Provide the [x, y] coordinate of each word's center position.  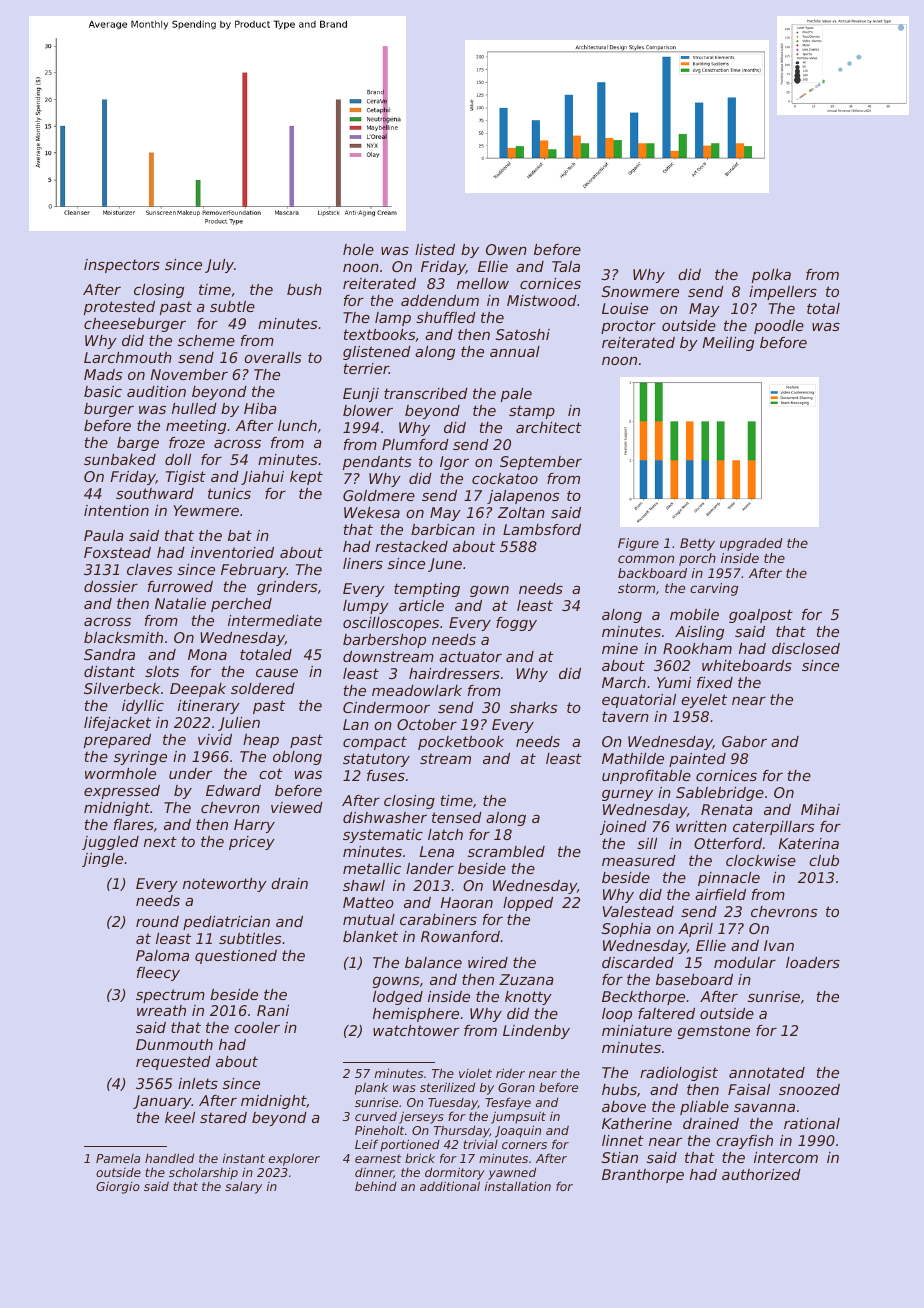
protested [119, 308]
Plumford [415, 444]
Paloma [162, 955]
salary [243, 1188]
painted [697, 760]
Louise [625, 308]
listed [435, 249]
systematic [383, 836]
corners [524, 1145]
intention [116, 510]
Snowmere [640, 291]
